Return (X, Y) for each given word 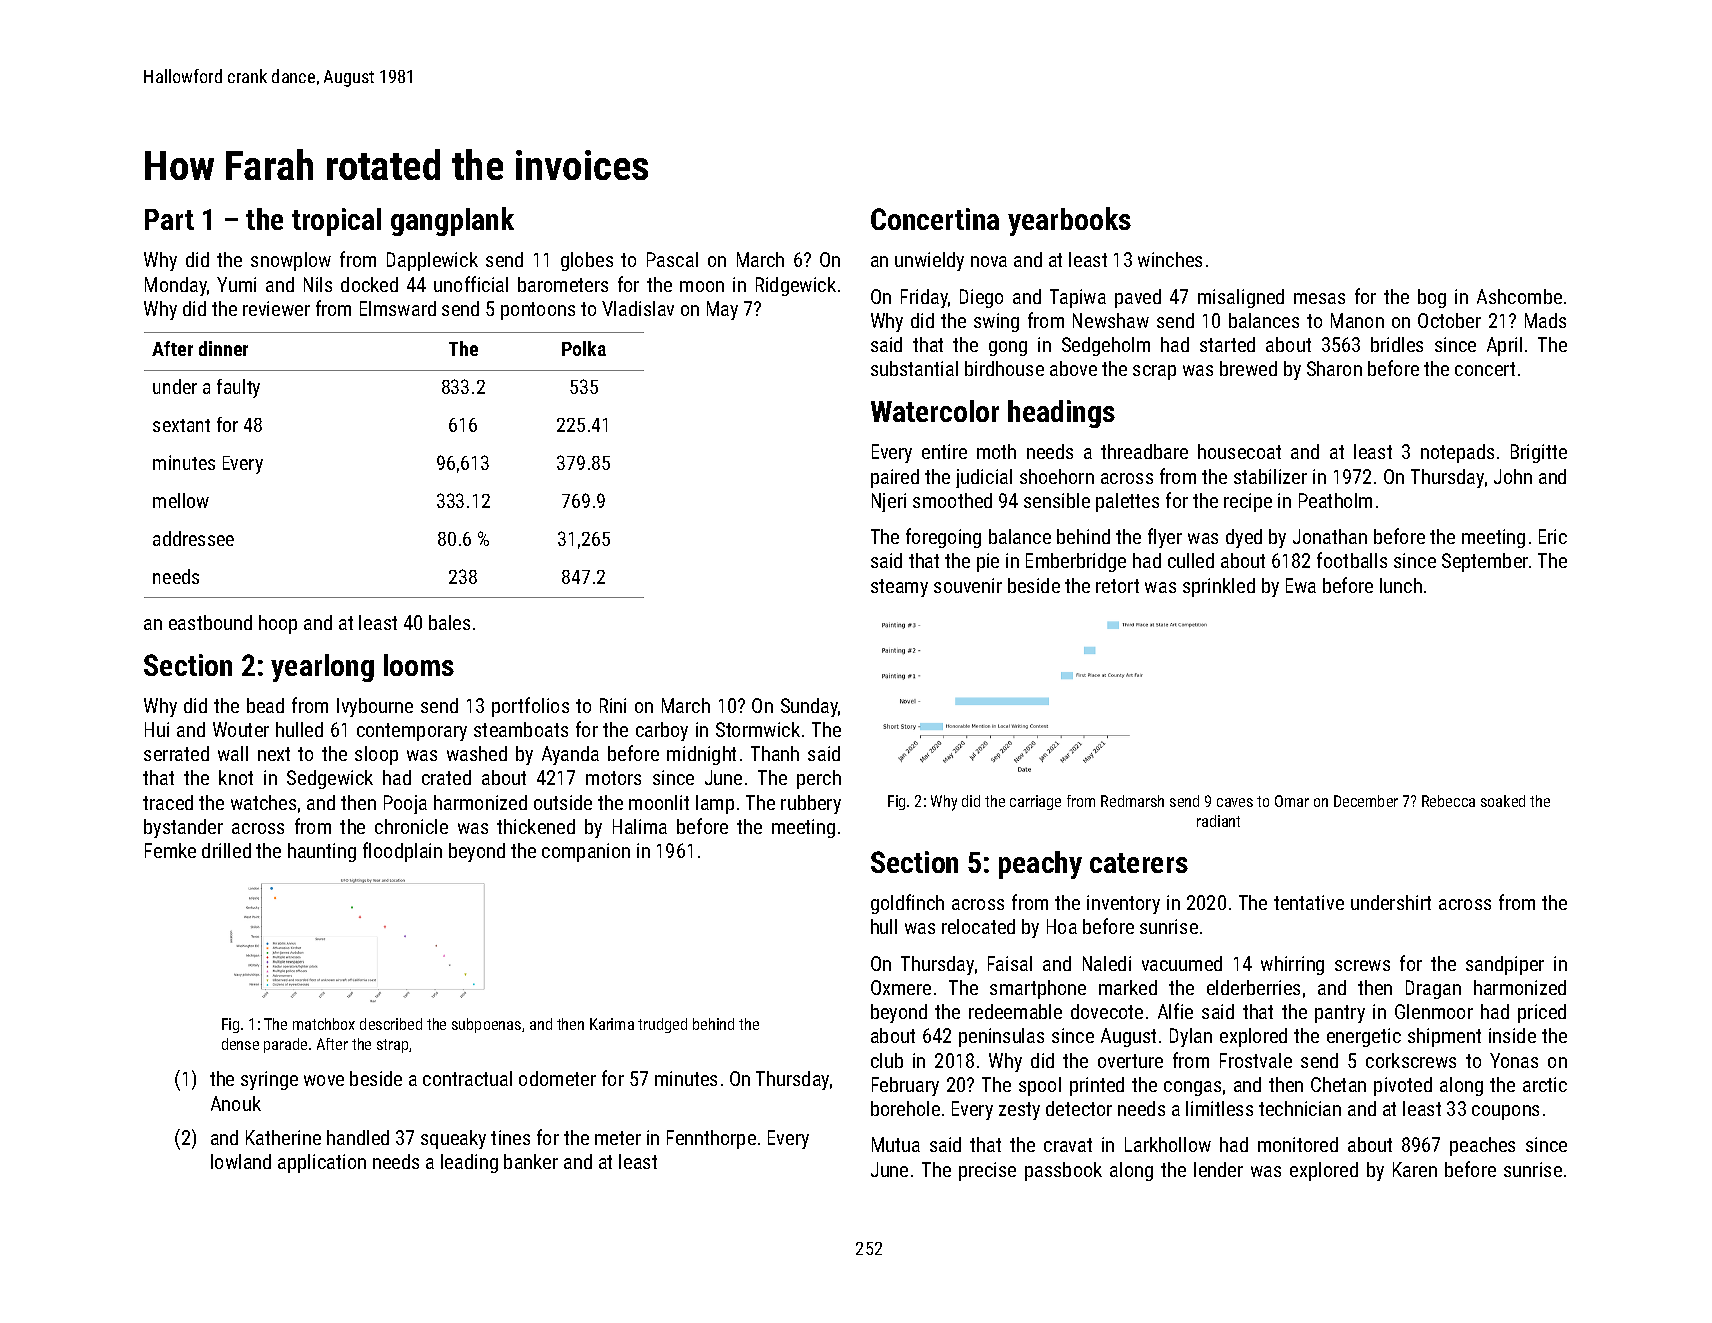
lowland (241, 1161)
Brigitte (1539, 453)
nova (989, 261)
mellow (181, 500)
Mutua (896, 1144)
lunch (1401, 585)
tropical (336, 222)
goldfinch (907, 904)
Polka (584, 348)
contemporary (412, 732)
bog (1432, 298)
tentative (1309, 902)
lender (1218, 1169)
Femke (170, 850)
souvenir (968, 585)
